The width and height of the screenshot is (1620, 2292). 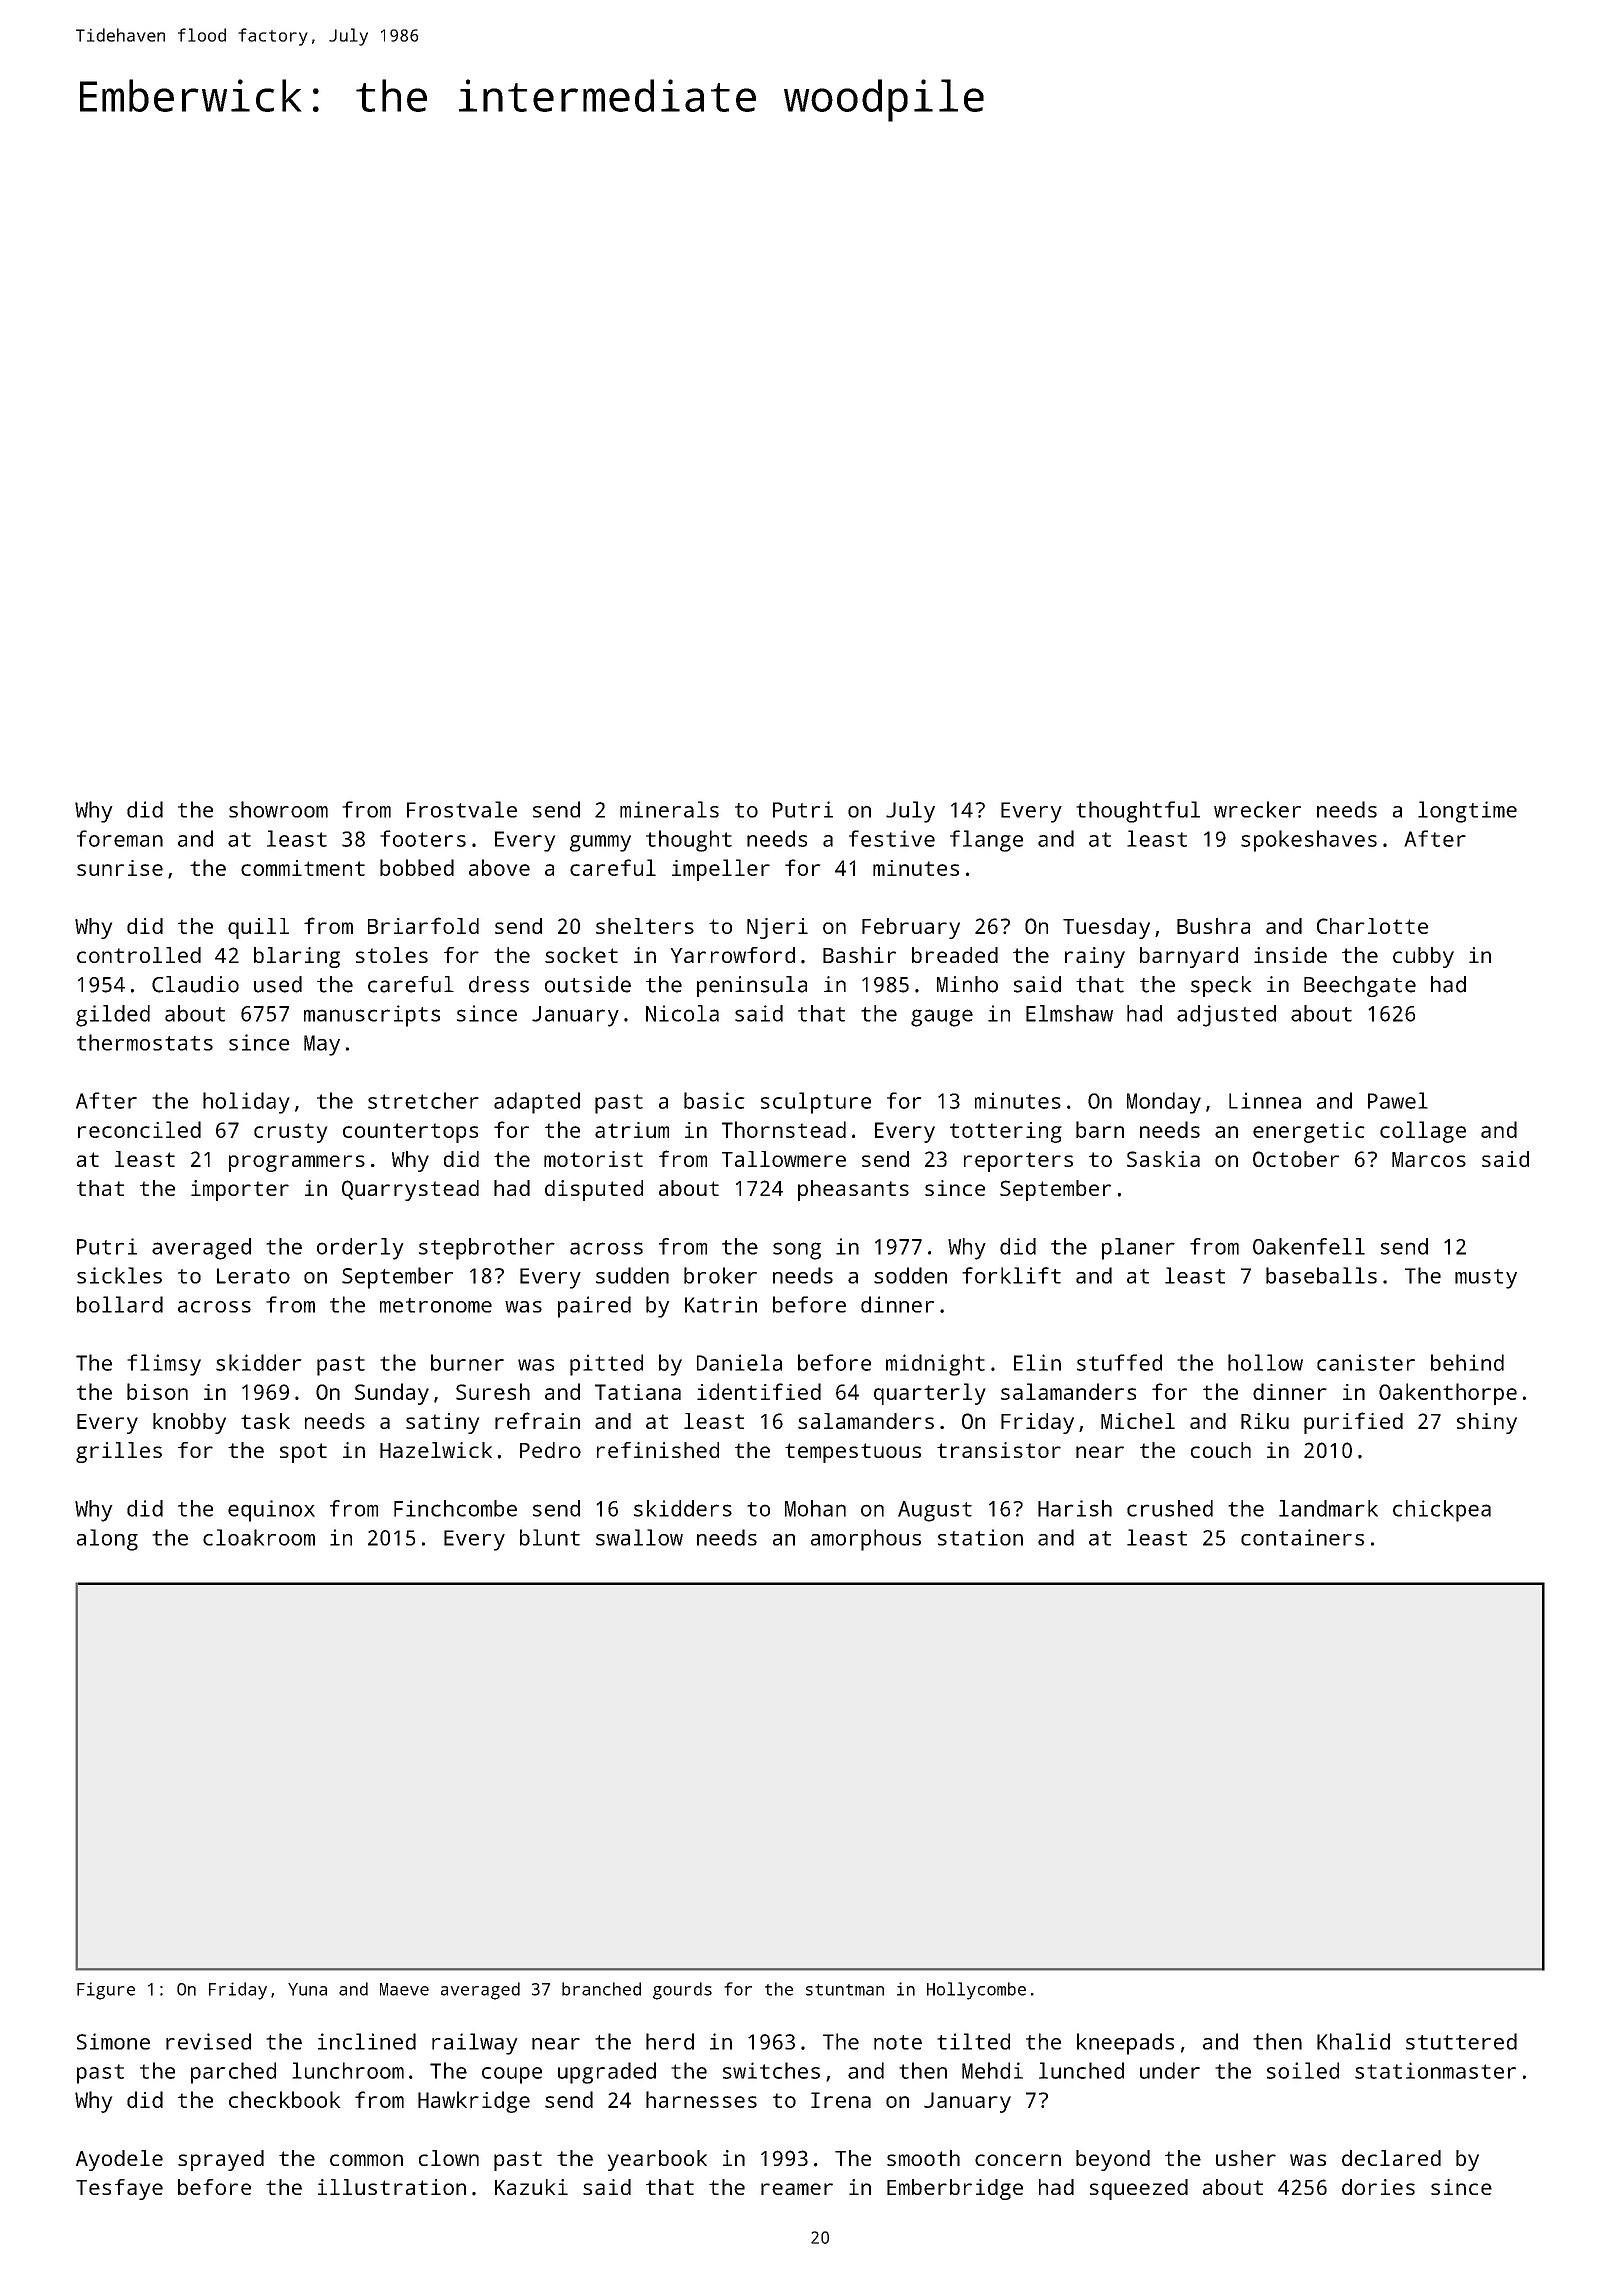 What do you see at coordinates (259, 1537) in the screenshot?
I see `cloakroom` at bounding box center [259, 1537].
